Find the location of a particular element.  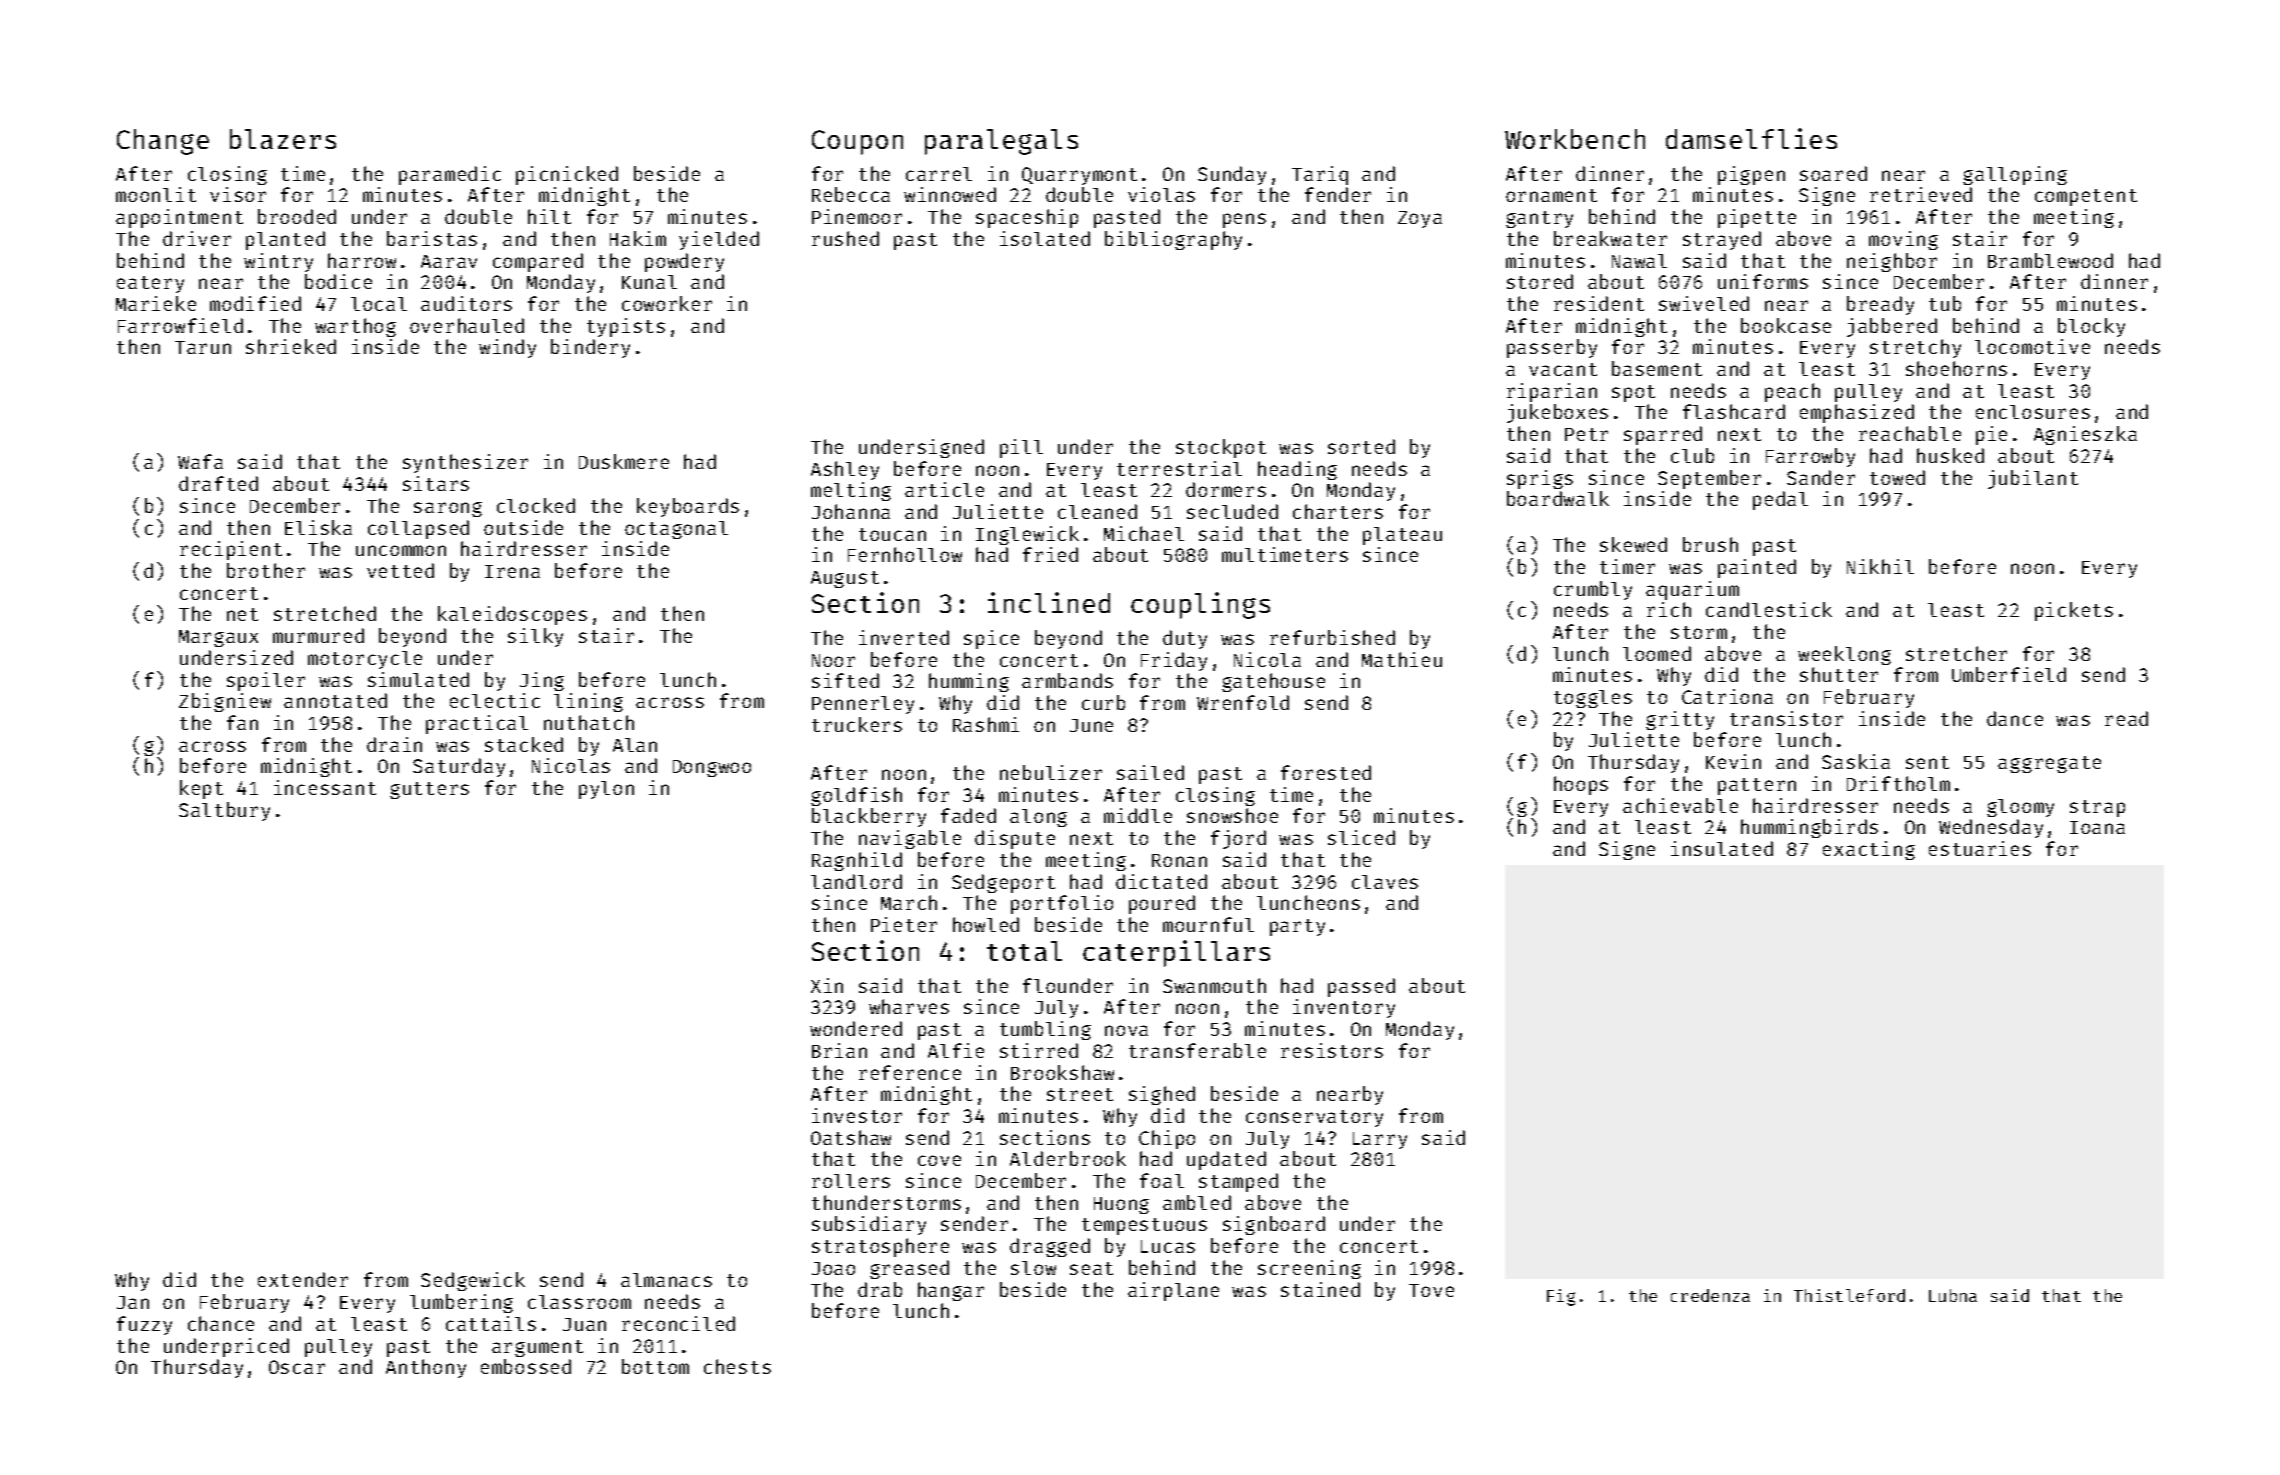

paramedic is located at coordinates (450, 175).
